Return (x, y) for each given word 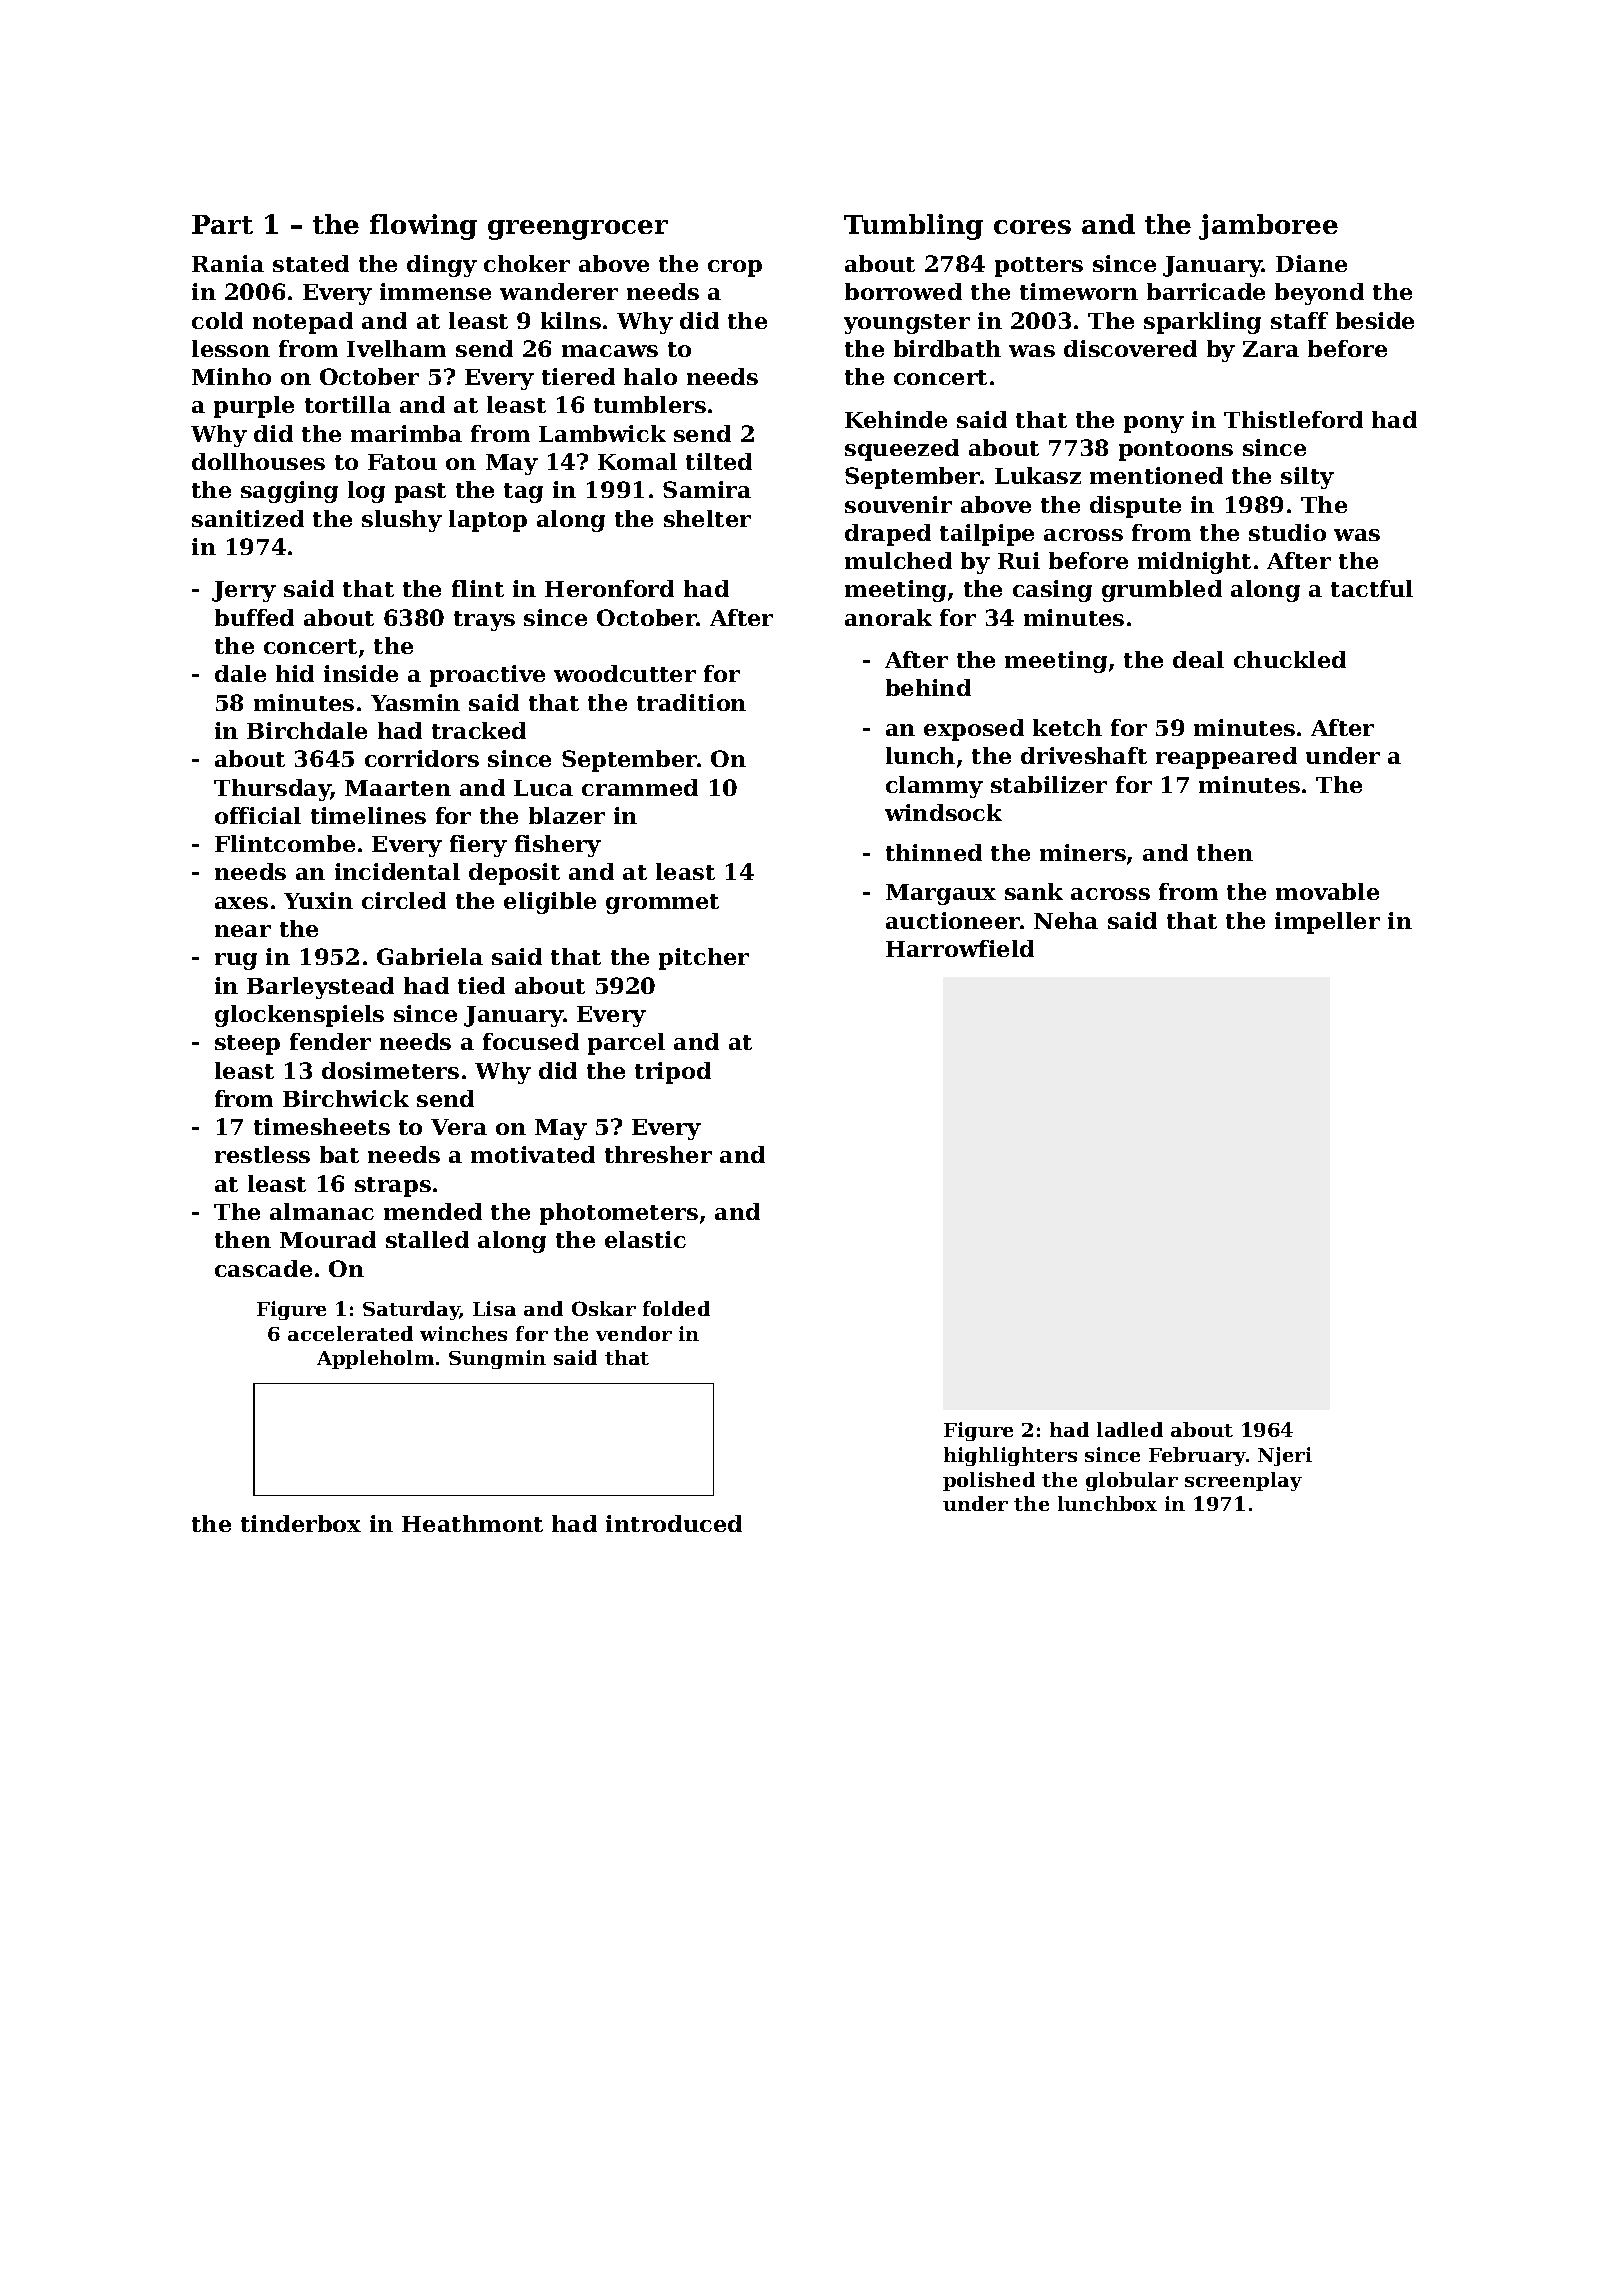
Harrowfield (960, 948)
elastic (645, 1239)
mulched (898, 560)
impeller (1327, 923)
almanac (322, 1211)
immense (435, 291)
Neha (1066, 920)
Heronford (609, 588)
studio (1287, 532)
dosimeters (390, 1070)
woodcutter (625, 673)
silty (1307, 478)
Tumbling (913, 227)
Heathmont (472, 1523)
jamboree (1268, 227)
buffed (254, 617)
